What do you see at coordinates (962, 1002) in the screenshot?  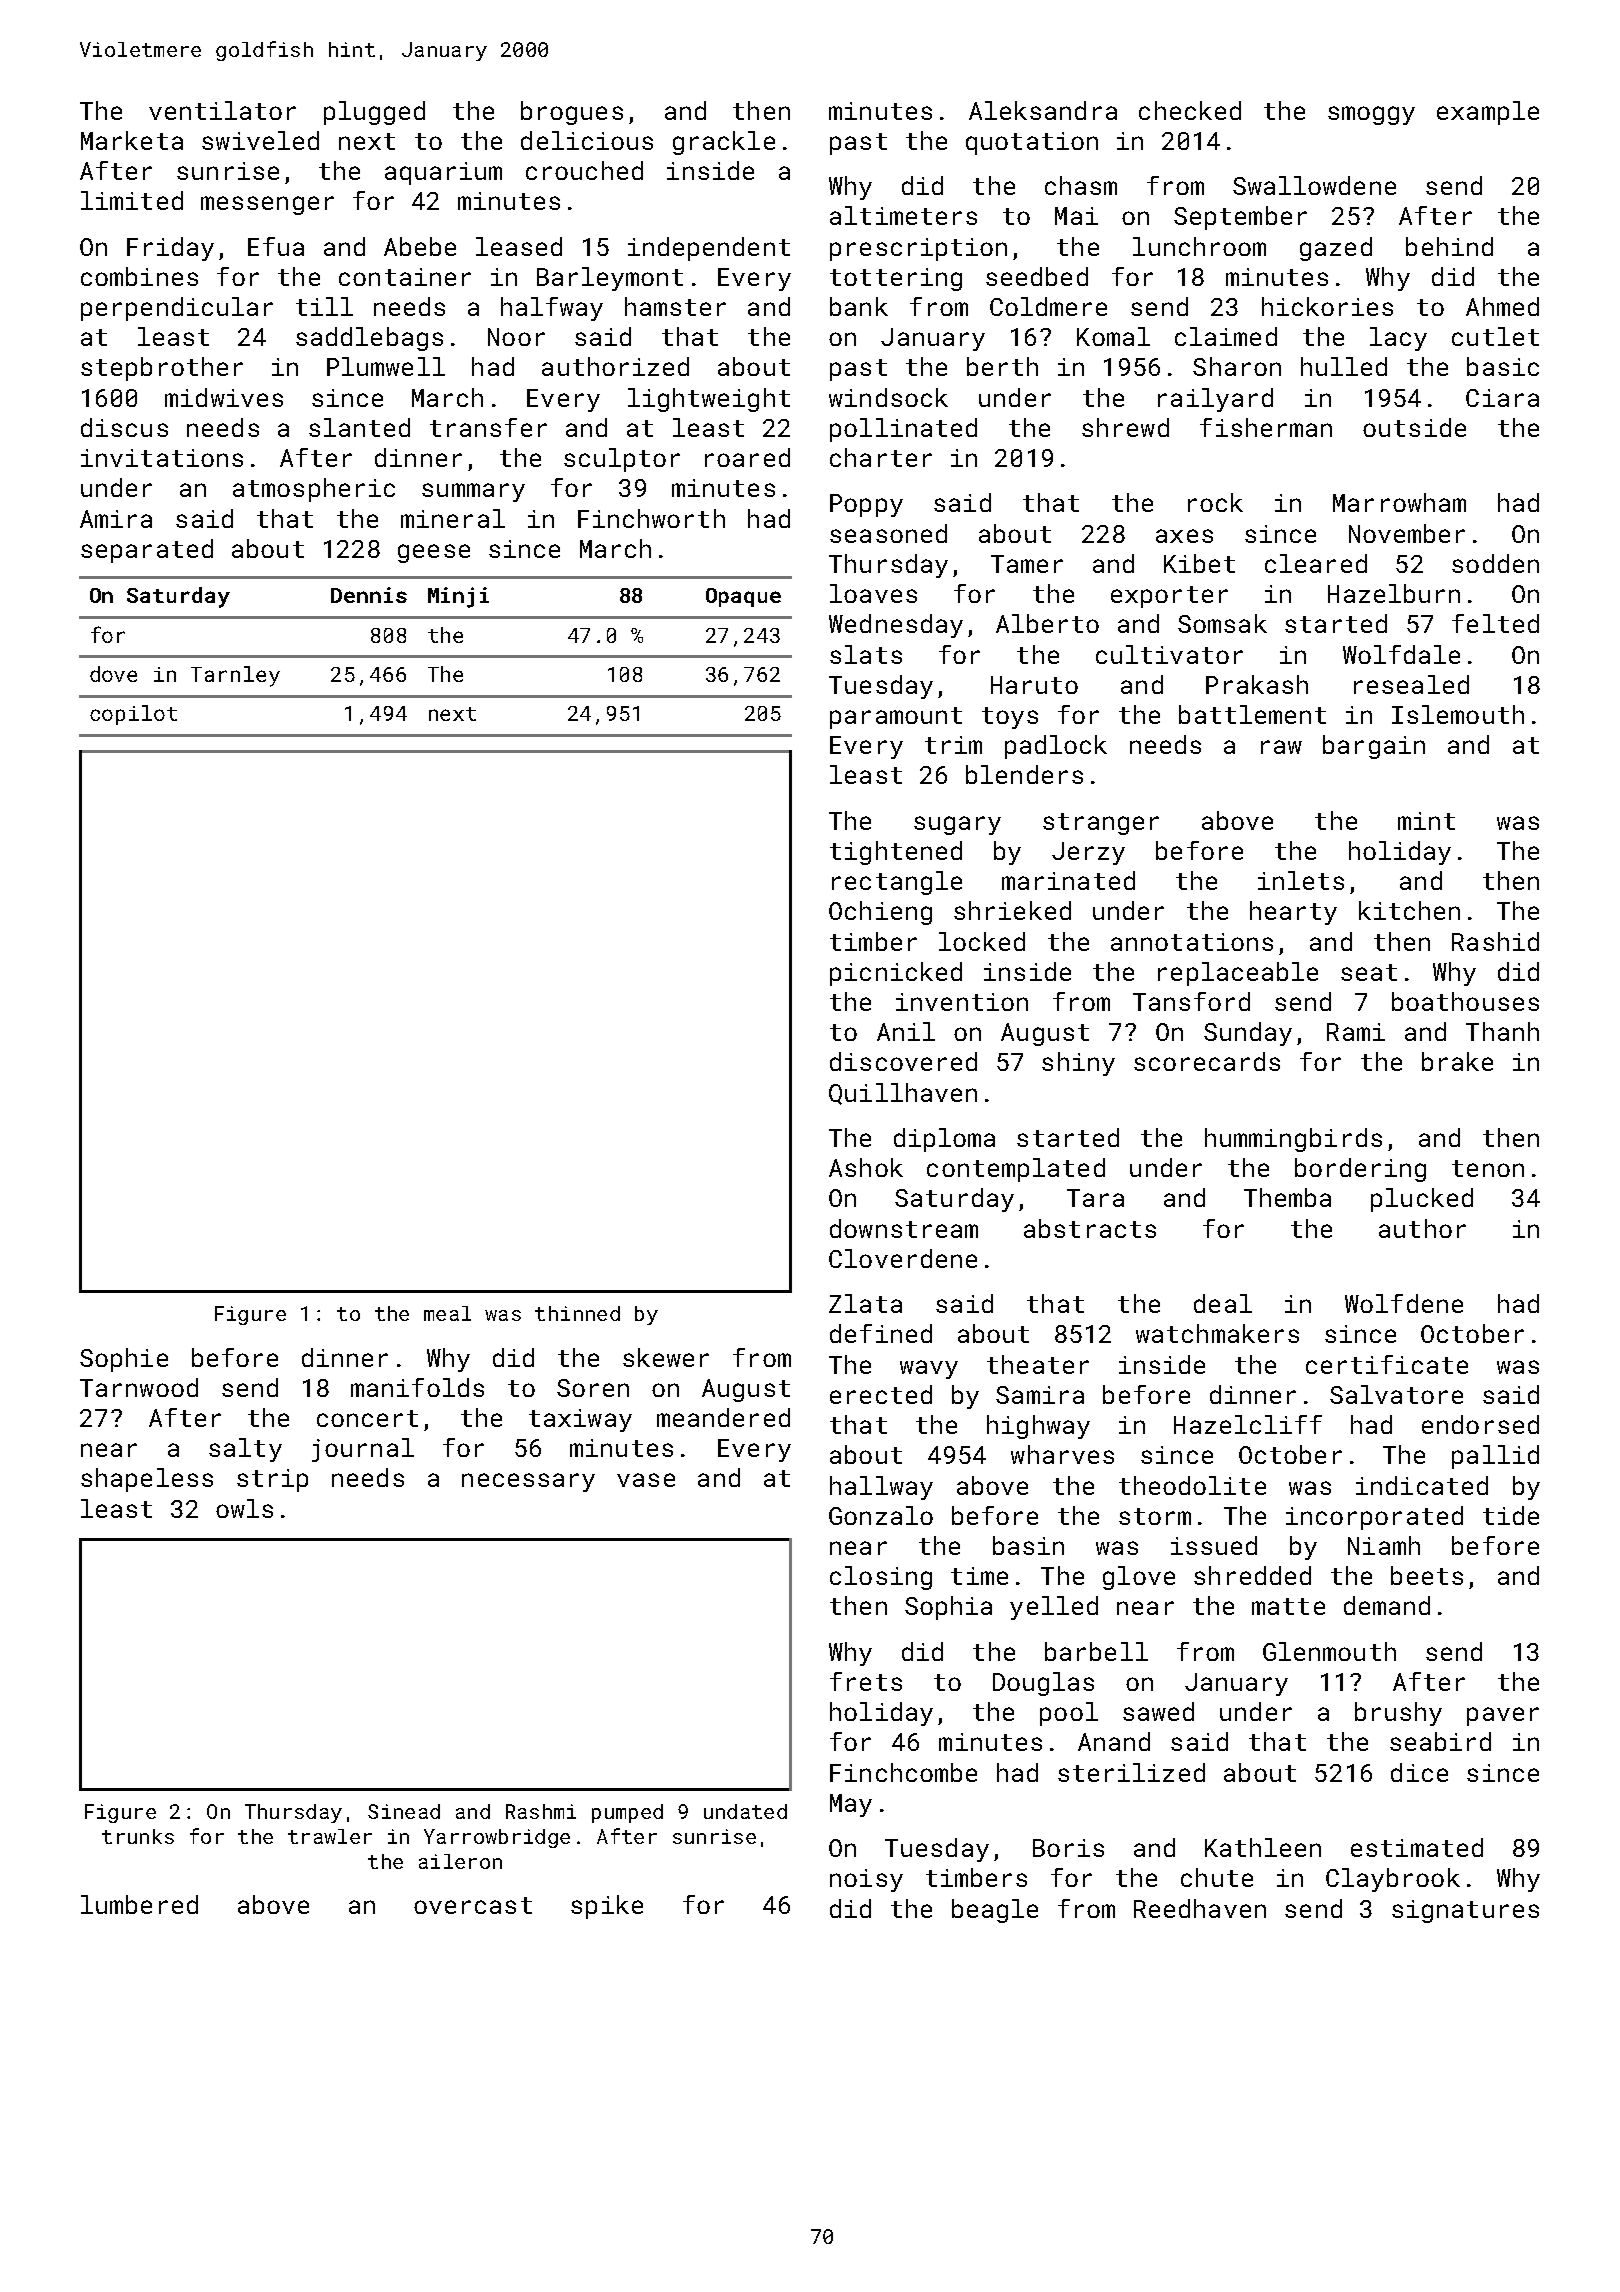 I see `invention` at bounding box center [962, 1002].
